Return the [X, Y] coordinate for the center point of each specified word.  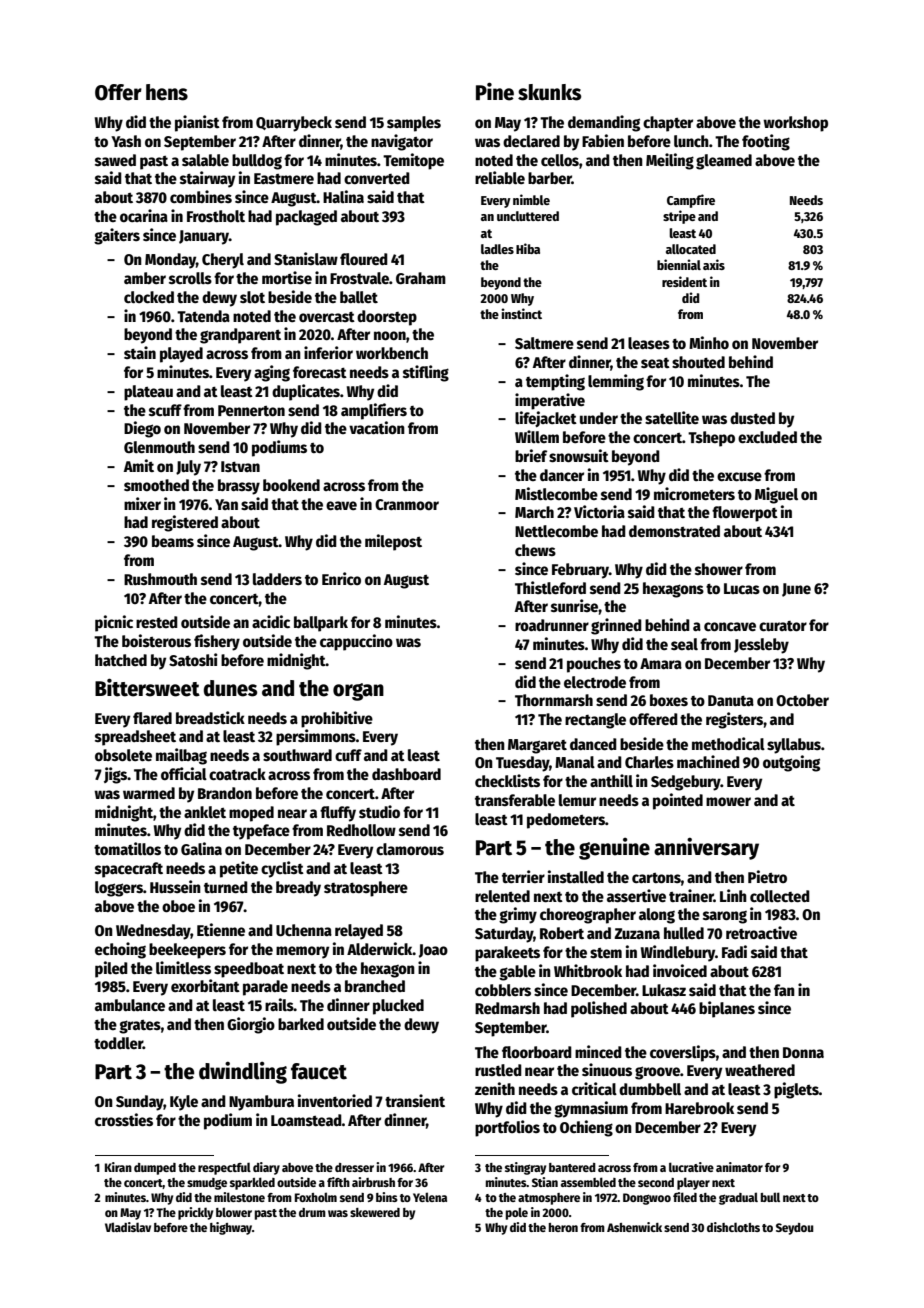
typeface [261, 832]
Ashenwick [634, 1227]
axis [714, 264]
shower [719, 569]
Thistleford [550, 588]
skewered [375, 1212]
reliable [500, 178]
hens [167, 92]
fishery [217, 642]
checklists [507, 781]
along [657, 916]
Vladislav [128, 1227]
